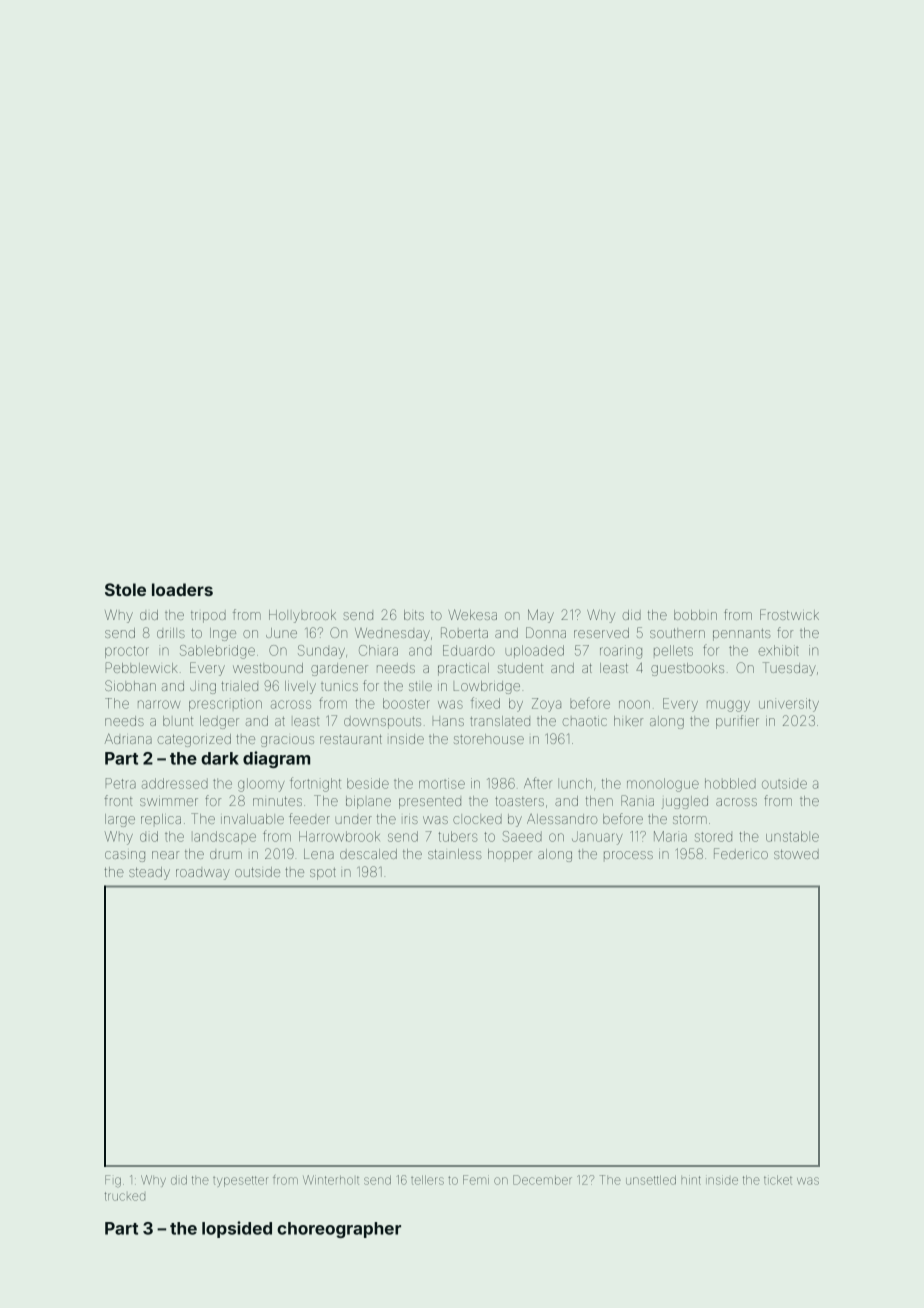 Image resolution: width=924 pixels, height=1308 pixels. I want to click on unsettled, so click(651, 1180).
